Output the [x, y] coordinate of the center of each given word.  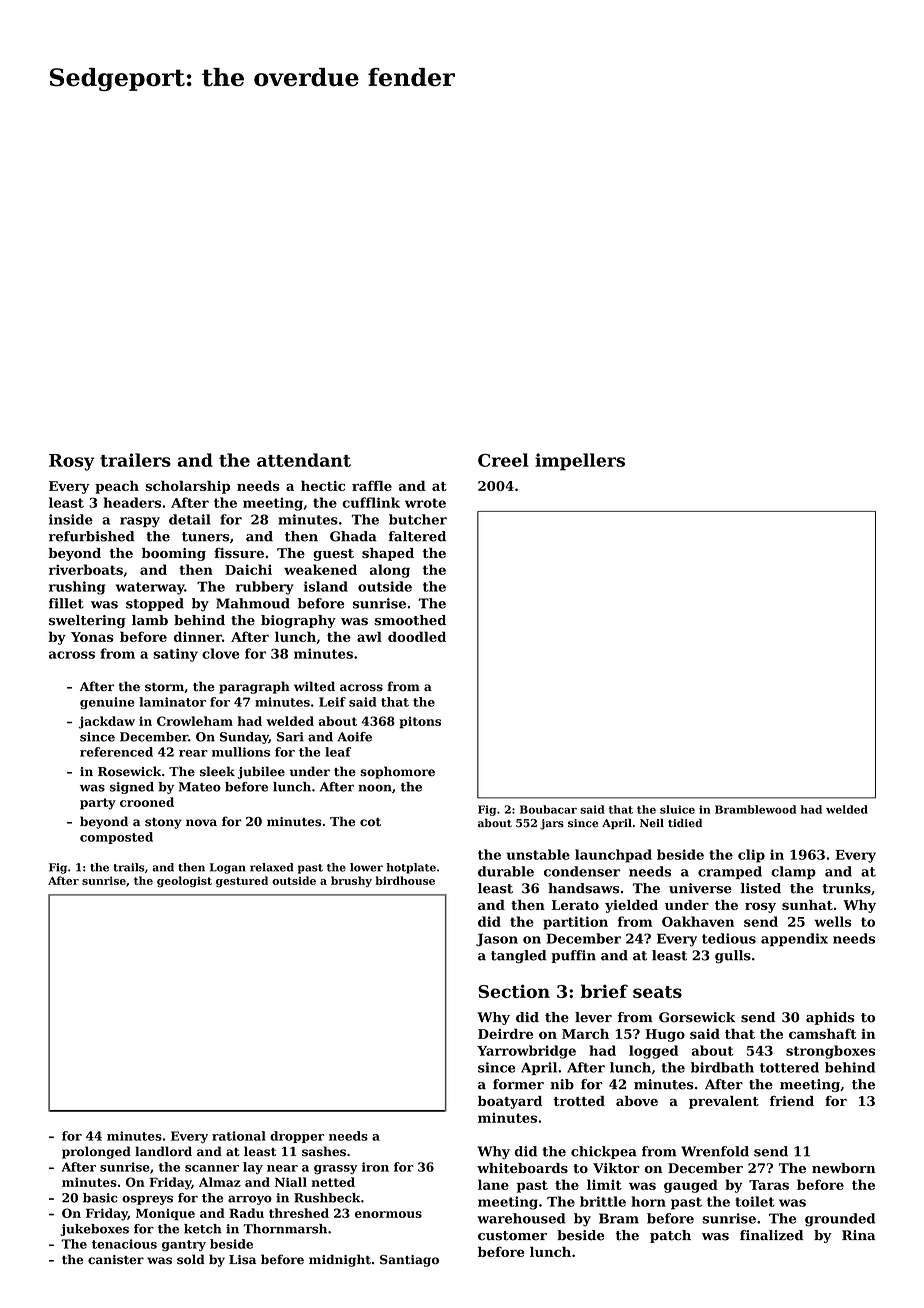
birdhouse [405, 880]
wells [832, 921]
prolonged [96, 1152]
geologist [184, 881]
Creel [503, 460]
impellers [580, 462]
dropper [297, 1137]
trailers [135, 460]
